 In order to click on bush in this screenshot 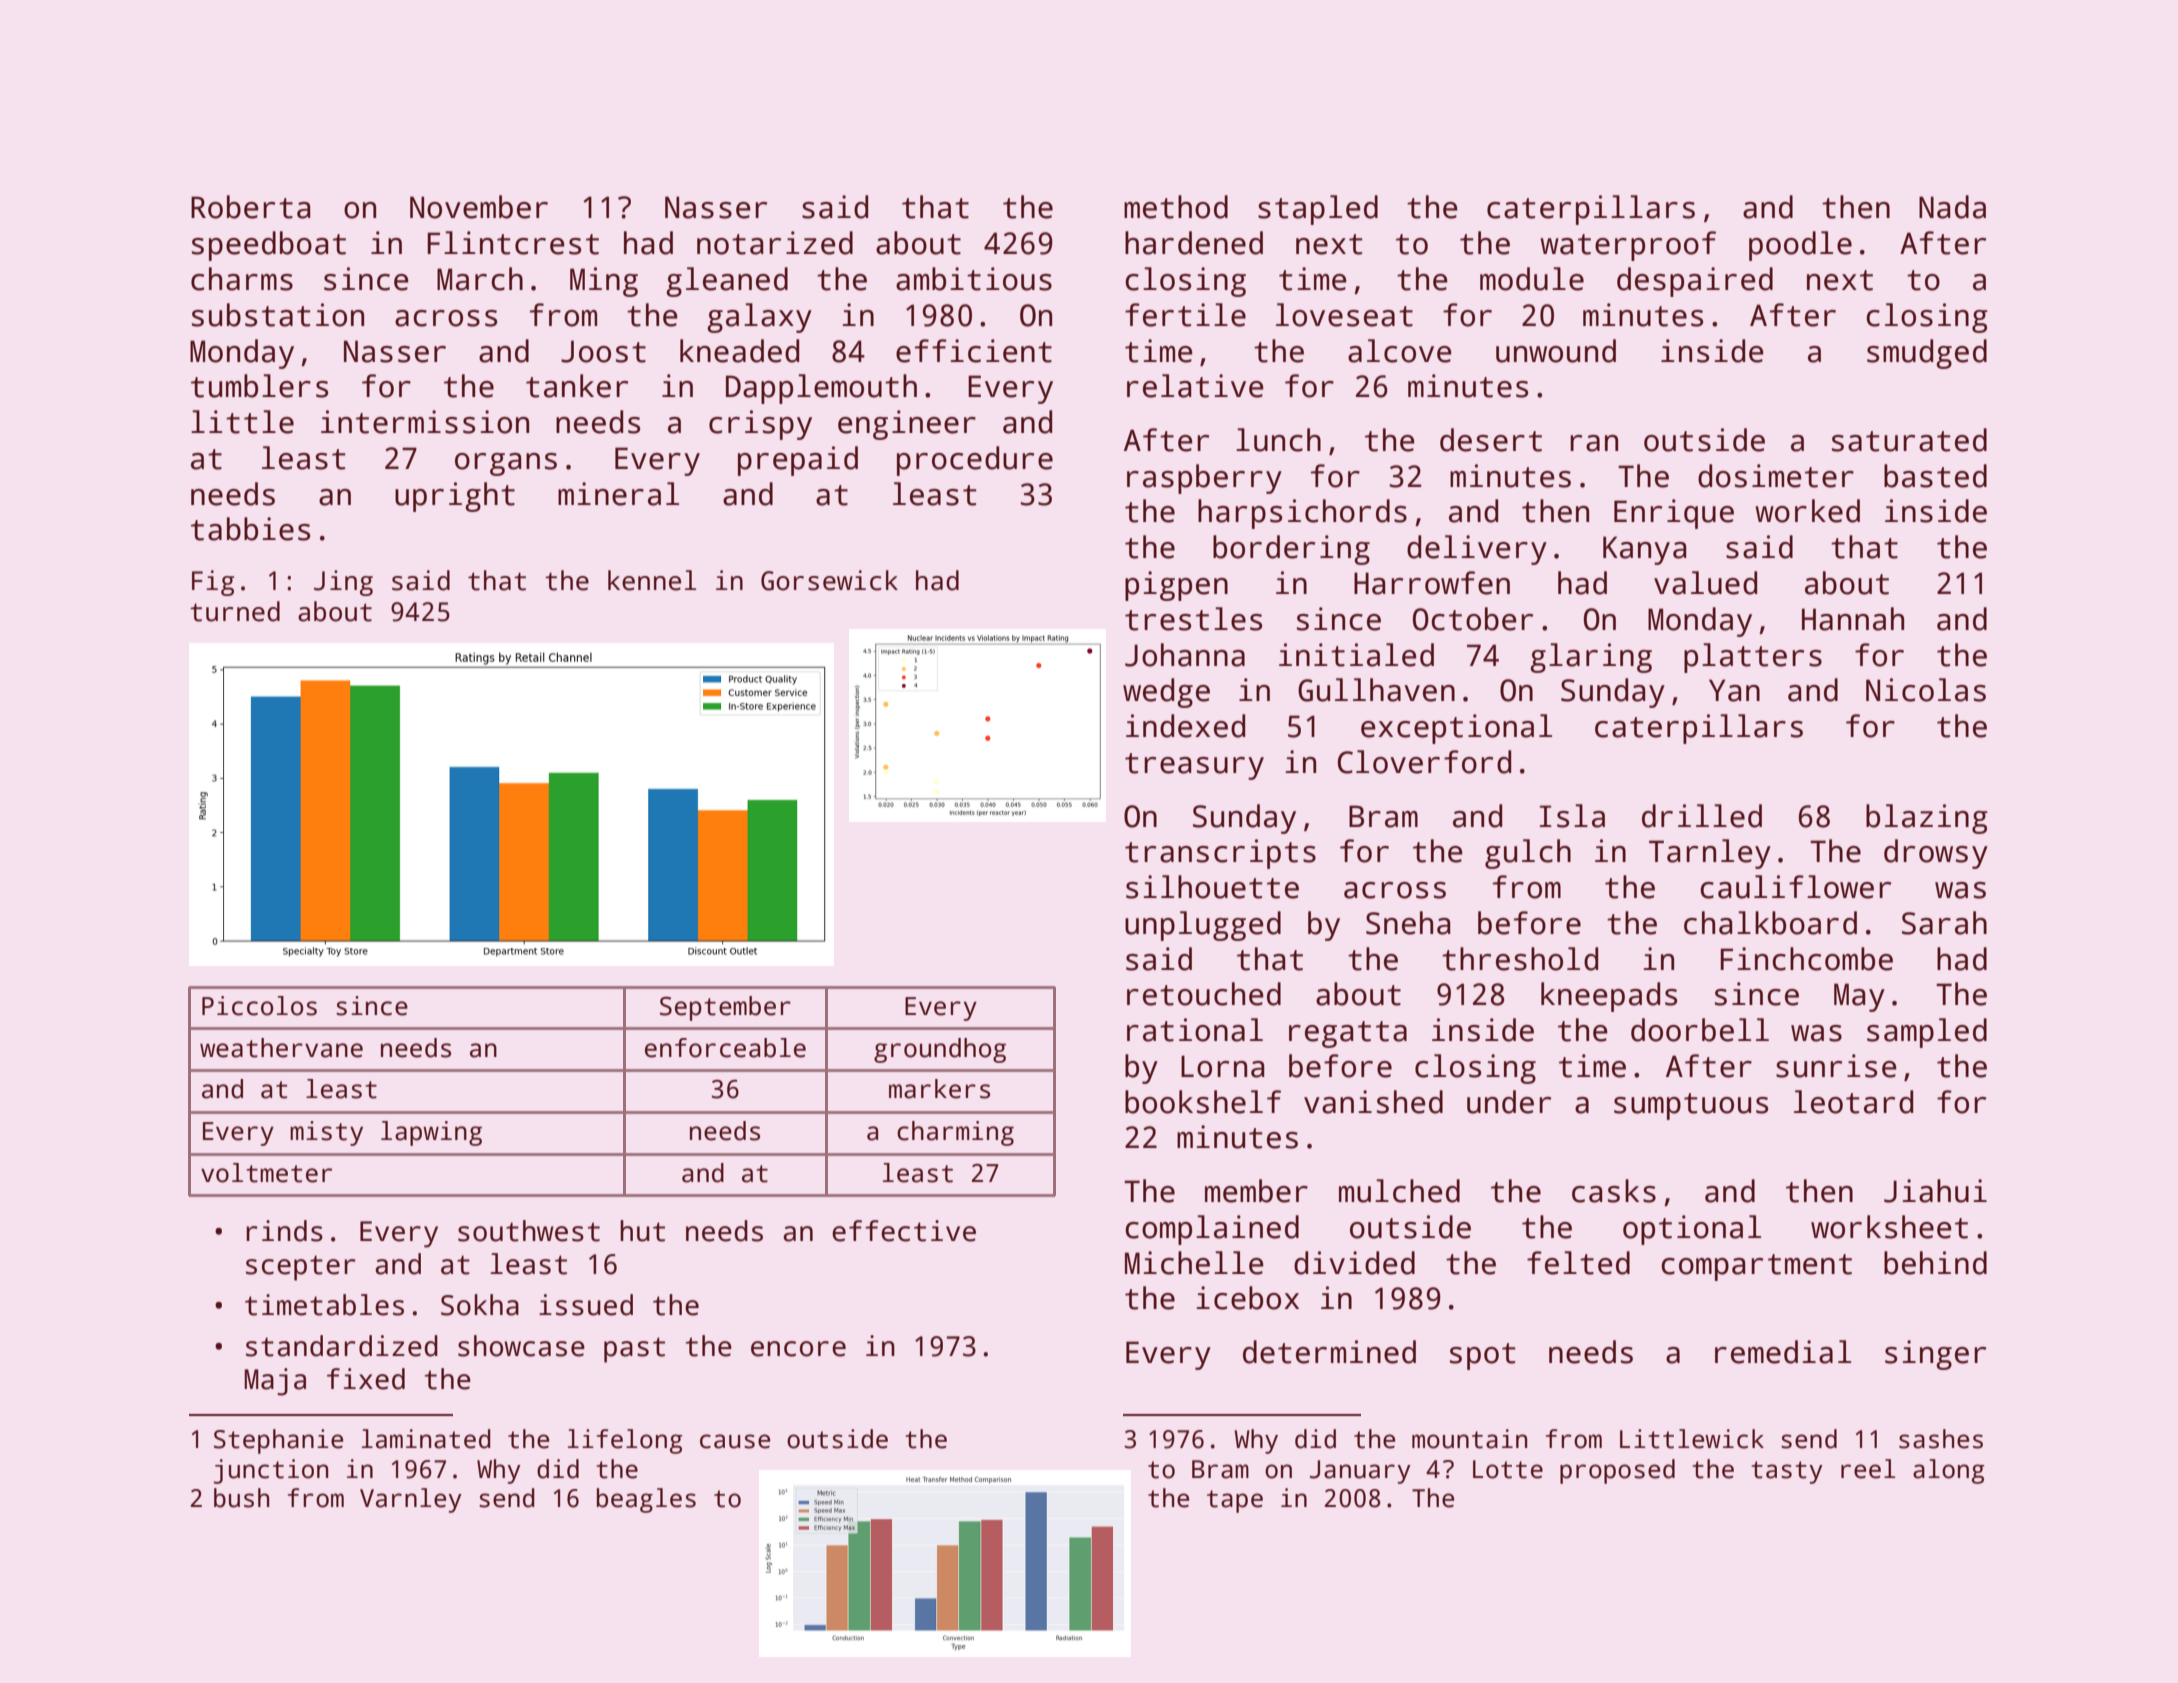, I will do `click(241, 1498)`.
